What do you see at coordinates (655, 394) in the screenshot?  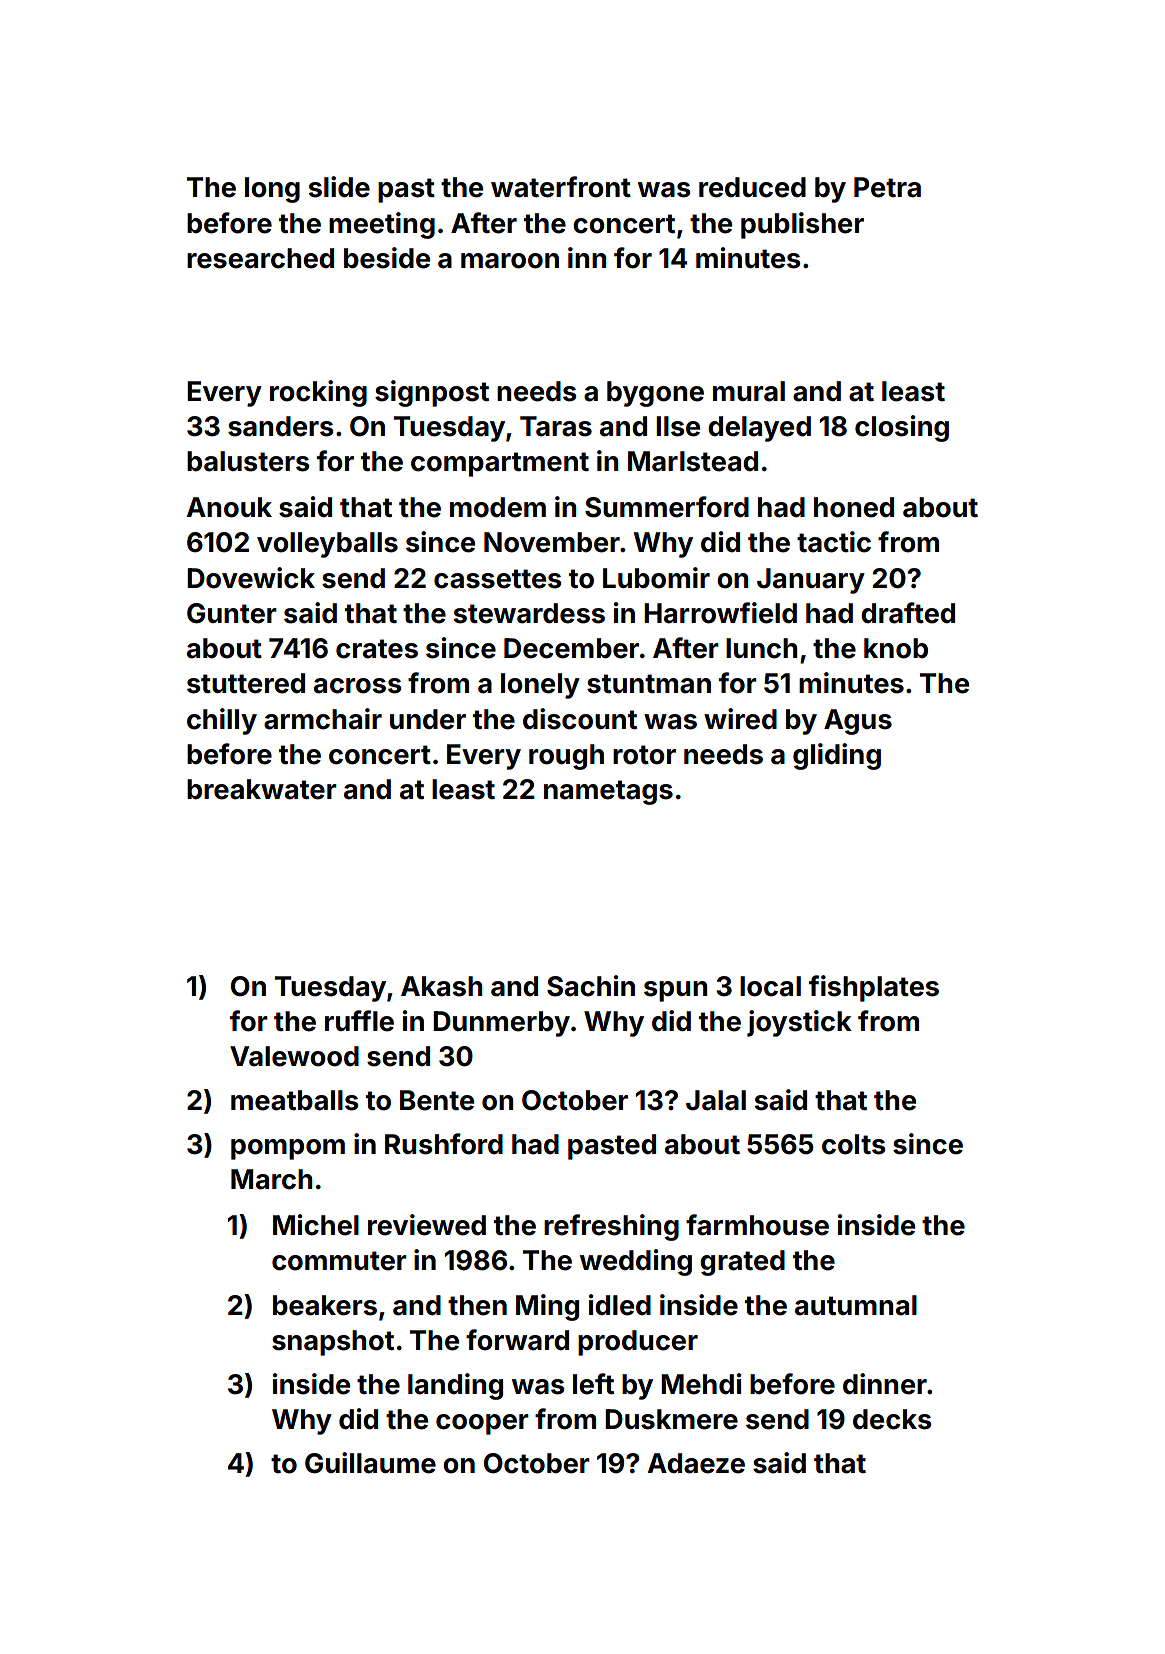 I see `bygone` at bounding box center [655, 394].
